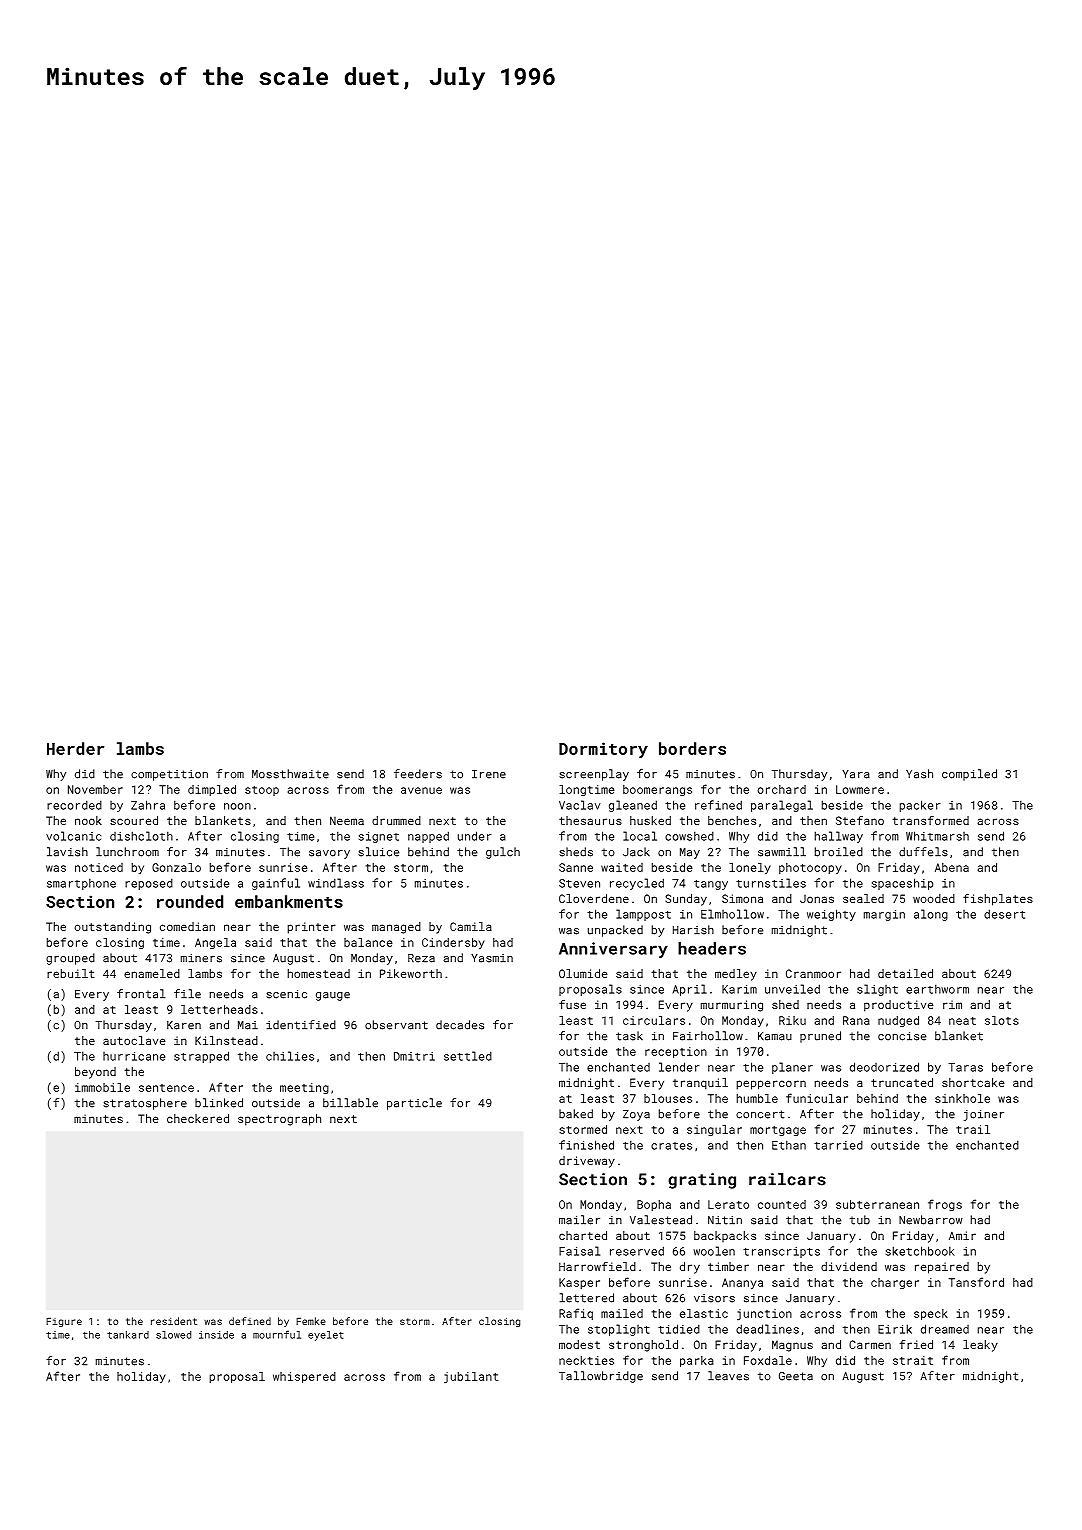  Describe the element at coordinates (789, 1145) in the screenshot. I see `Ethan` at that location.
